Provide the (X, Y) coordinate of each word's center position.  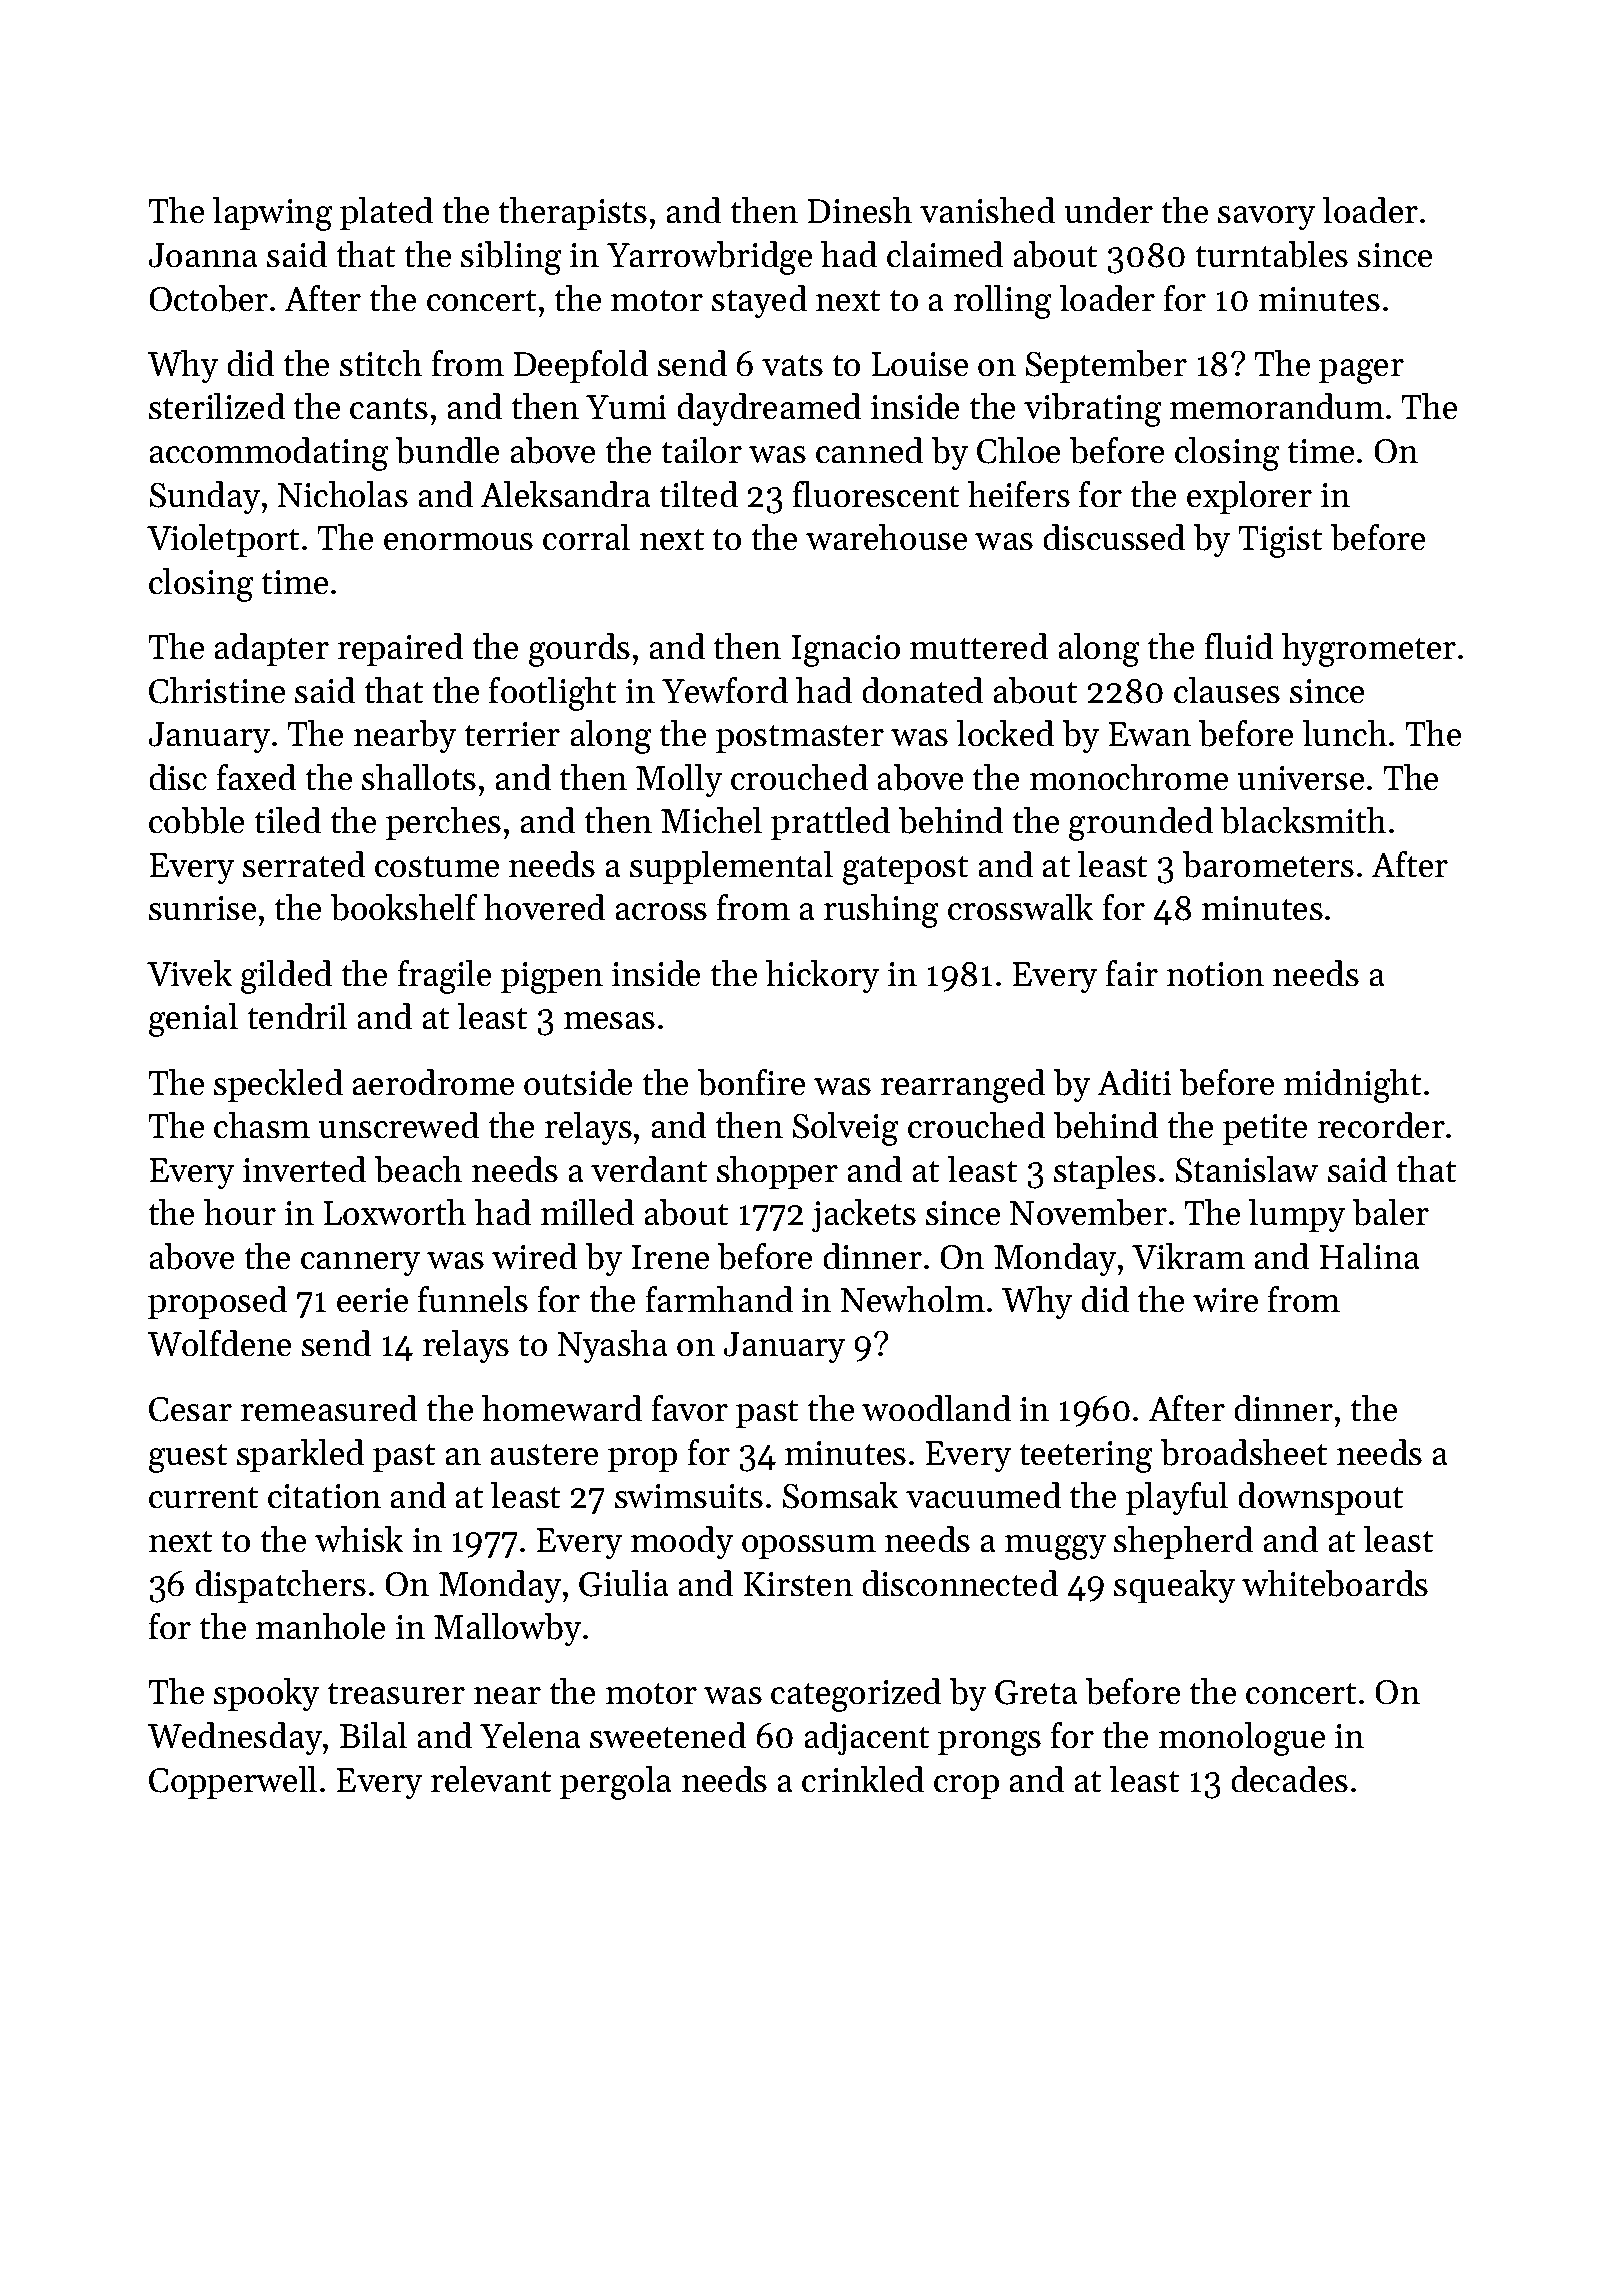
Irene (670, 1257)
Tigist (1280, 542)
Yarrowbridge (709, 258)
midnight (1352, 1086)
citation (324, 1496)
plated (386, 213)
